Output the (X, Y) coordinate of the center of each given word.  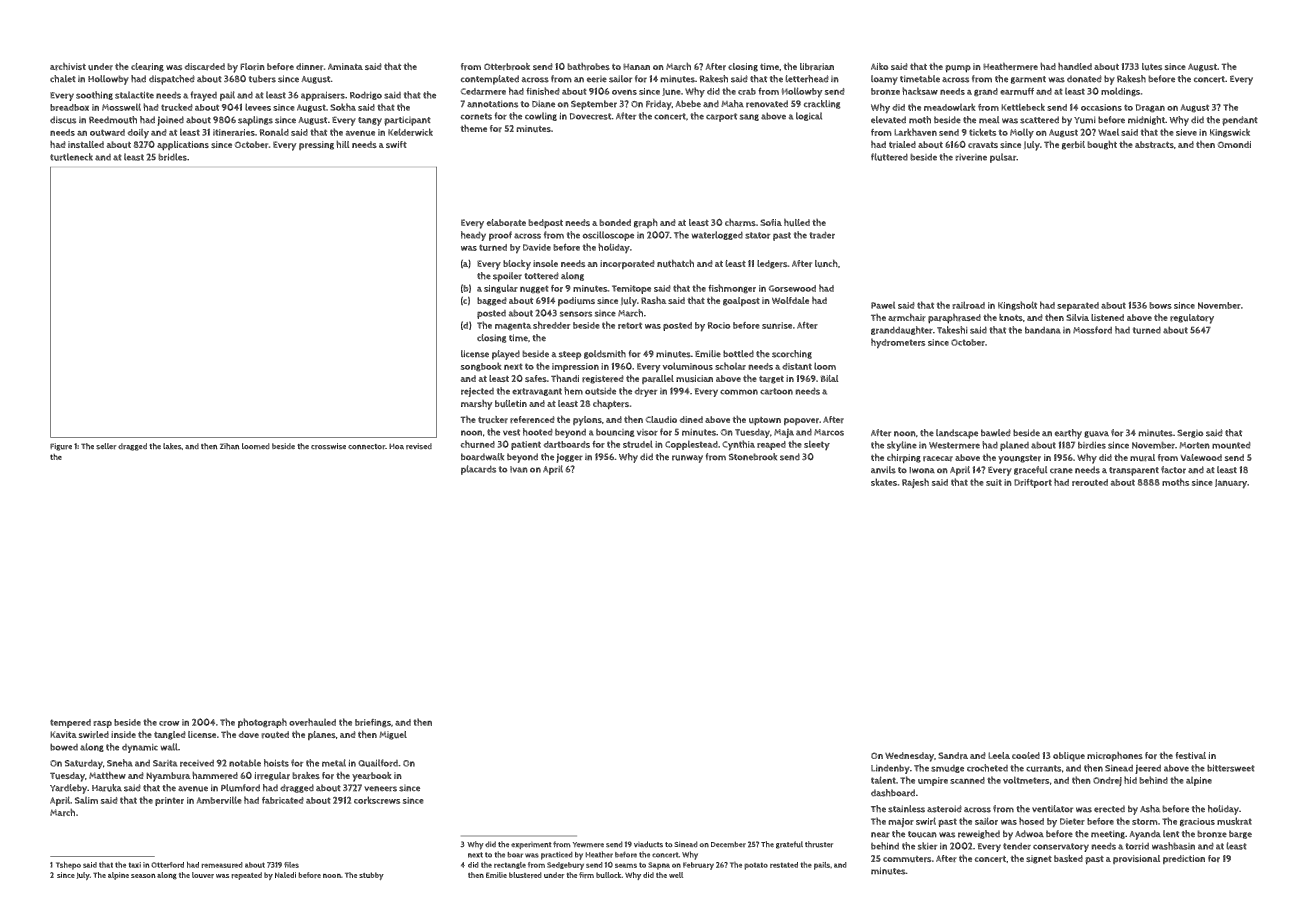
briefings (373, 723)
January (1231, 484)
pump (958, 69)
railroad (968, 305)
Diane (543, 104)
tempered (70, 723)
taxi (135, 865)
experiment (531, 845)
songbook (481, 367)
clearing (147, 67)
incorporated (627, 264)
